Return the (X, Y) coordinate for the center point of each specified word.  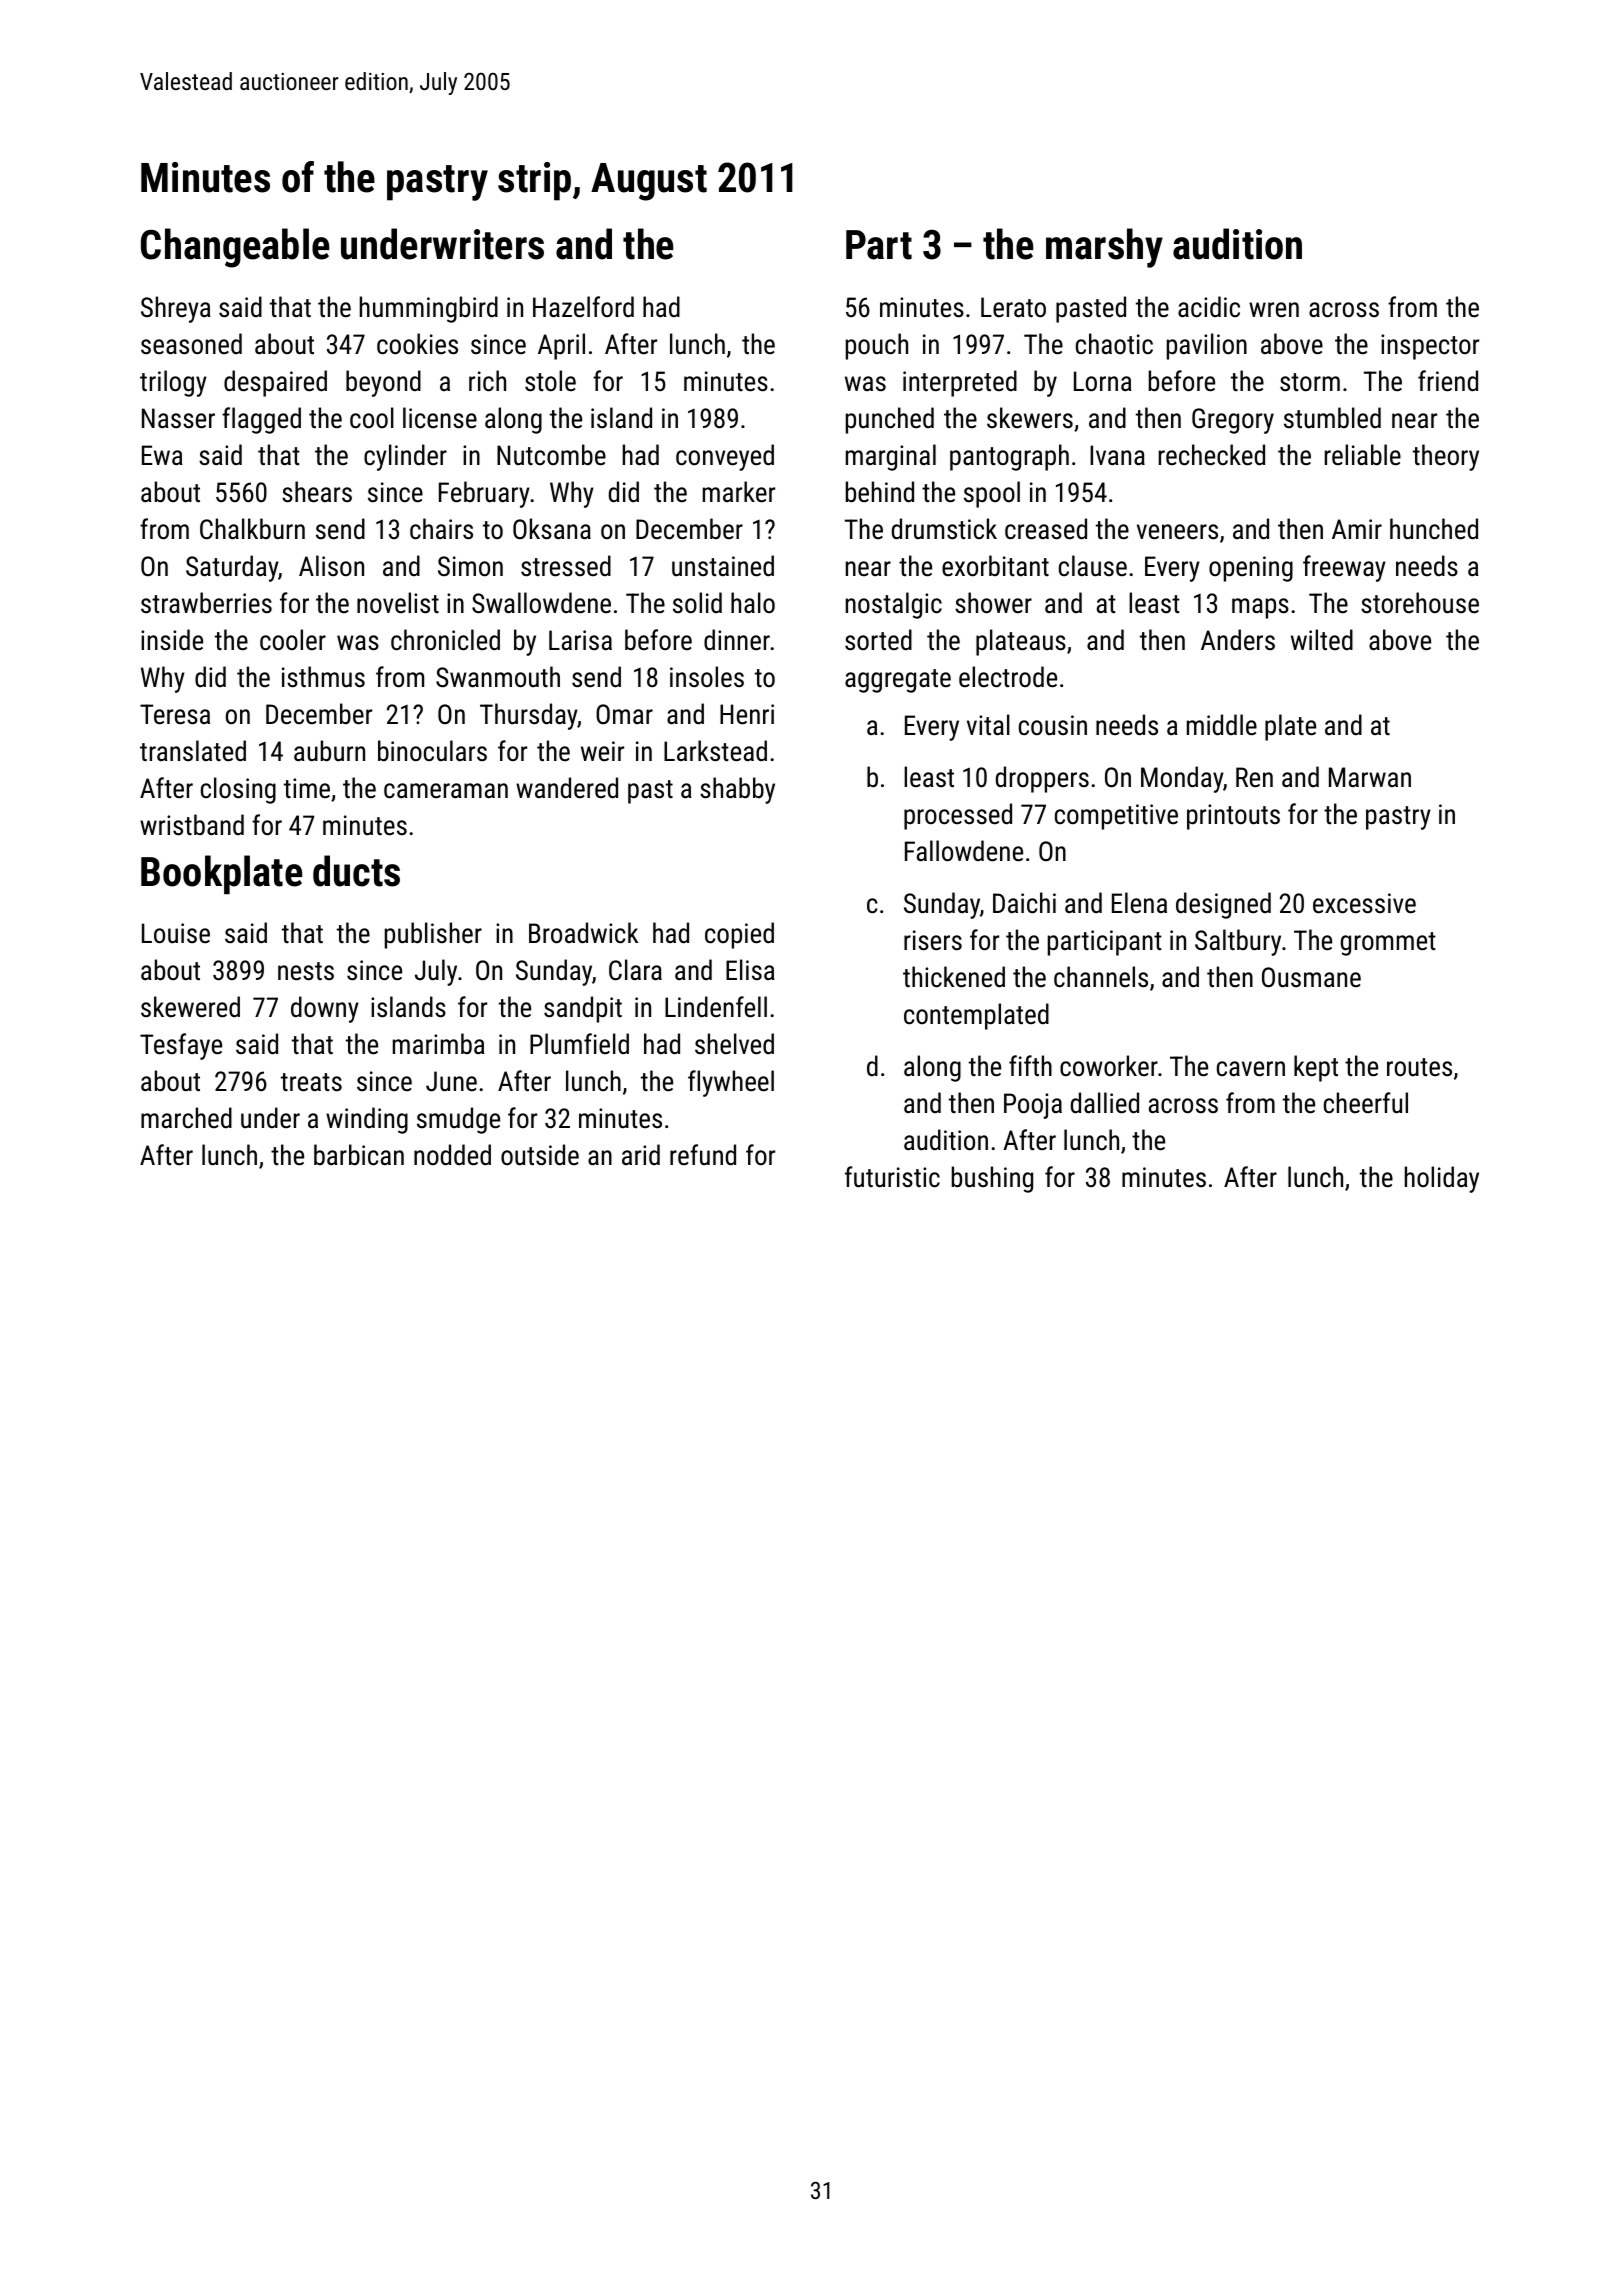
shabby (737, 790)
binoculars (432, 751)
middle (1222, 725)
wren (1274, 310)
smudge (458, 1120)
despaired (275, 383)
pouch (877, 346)
